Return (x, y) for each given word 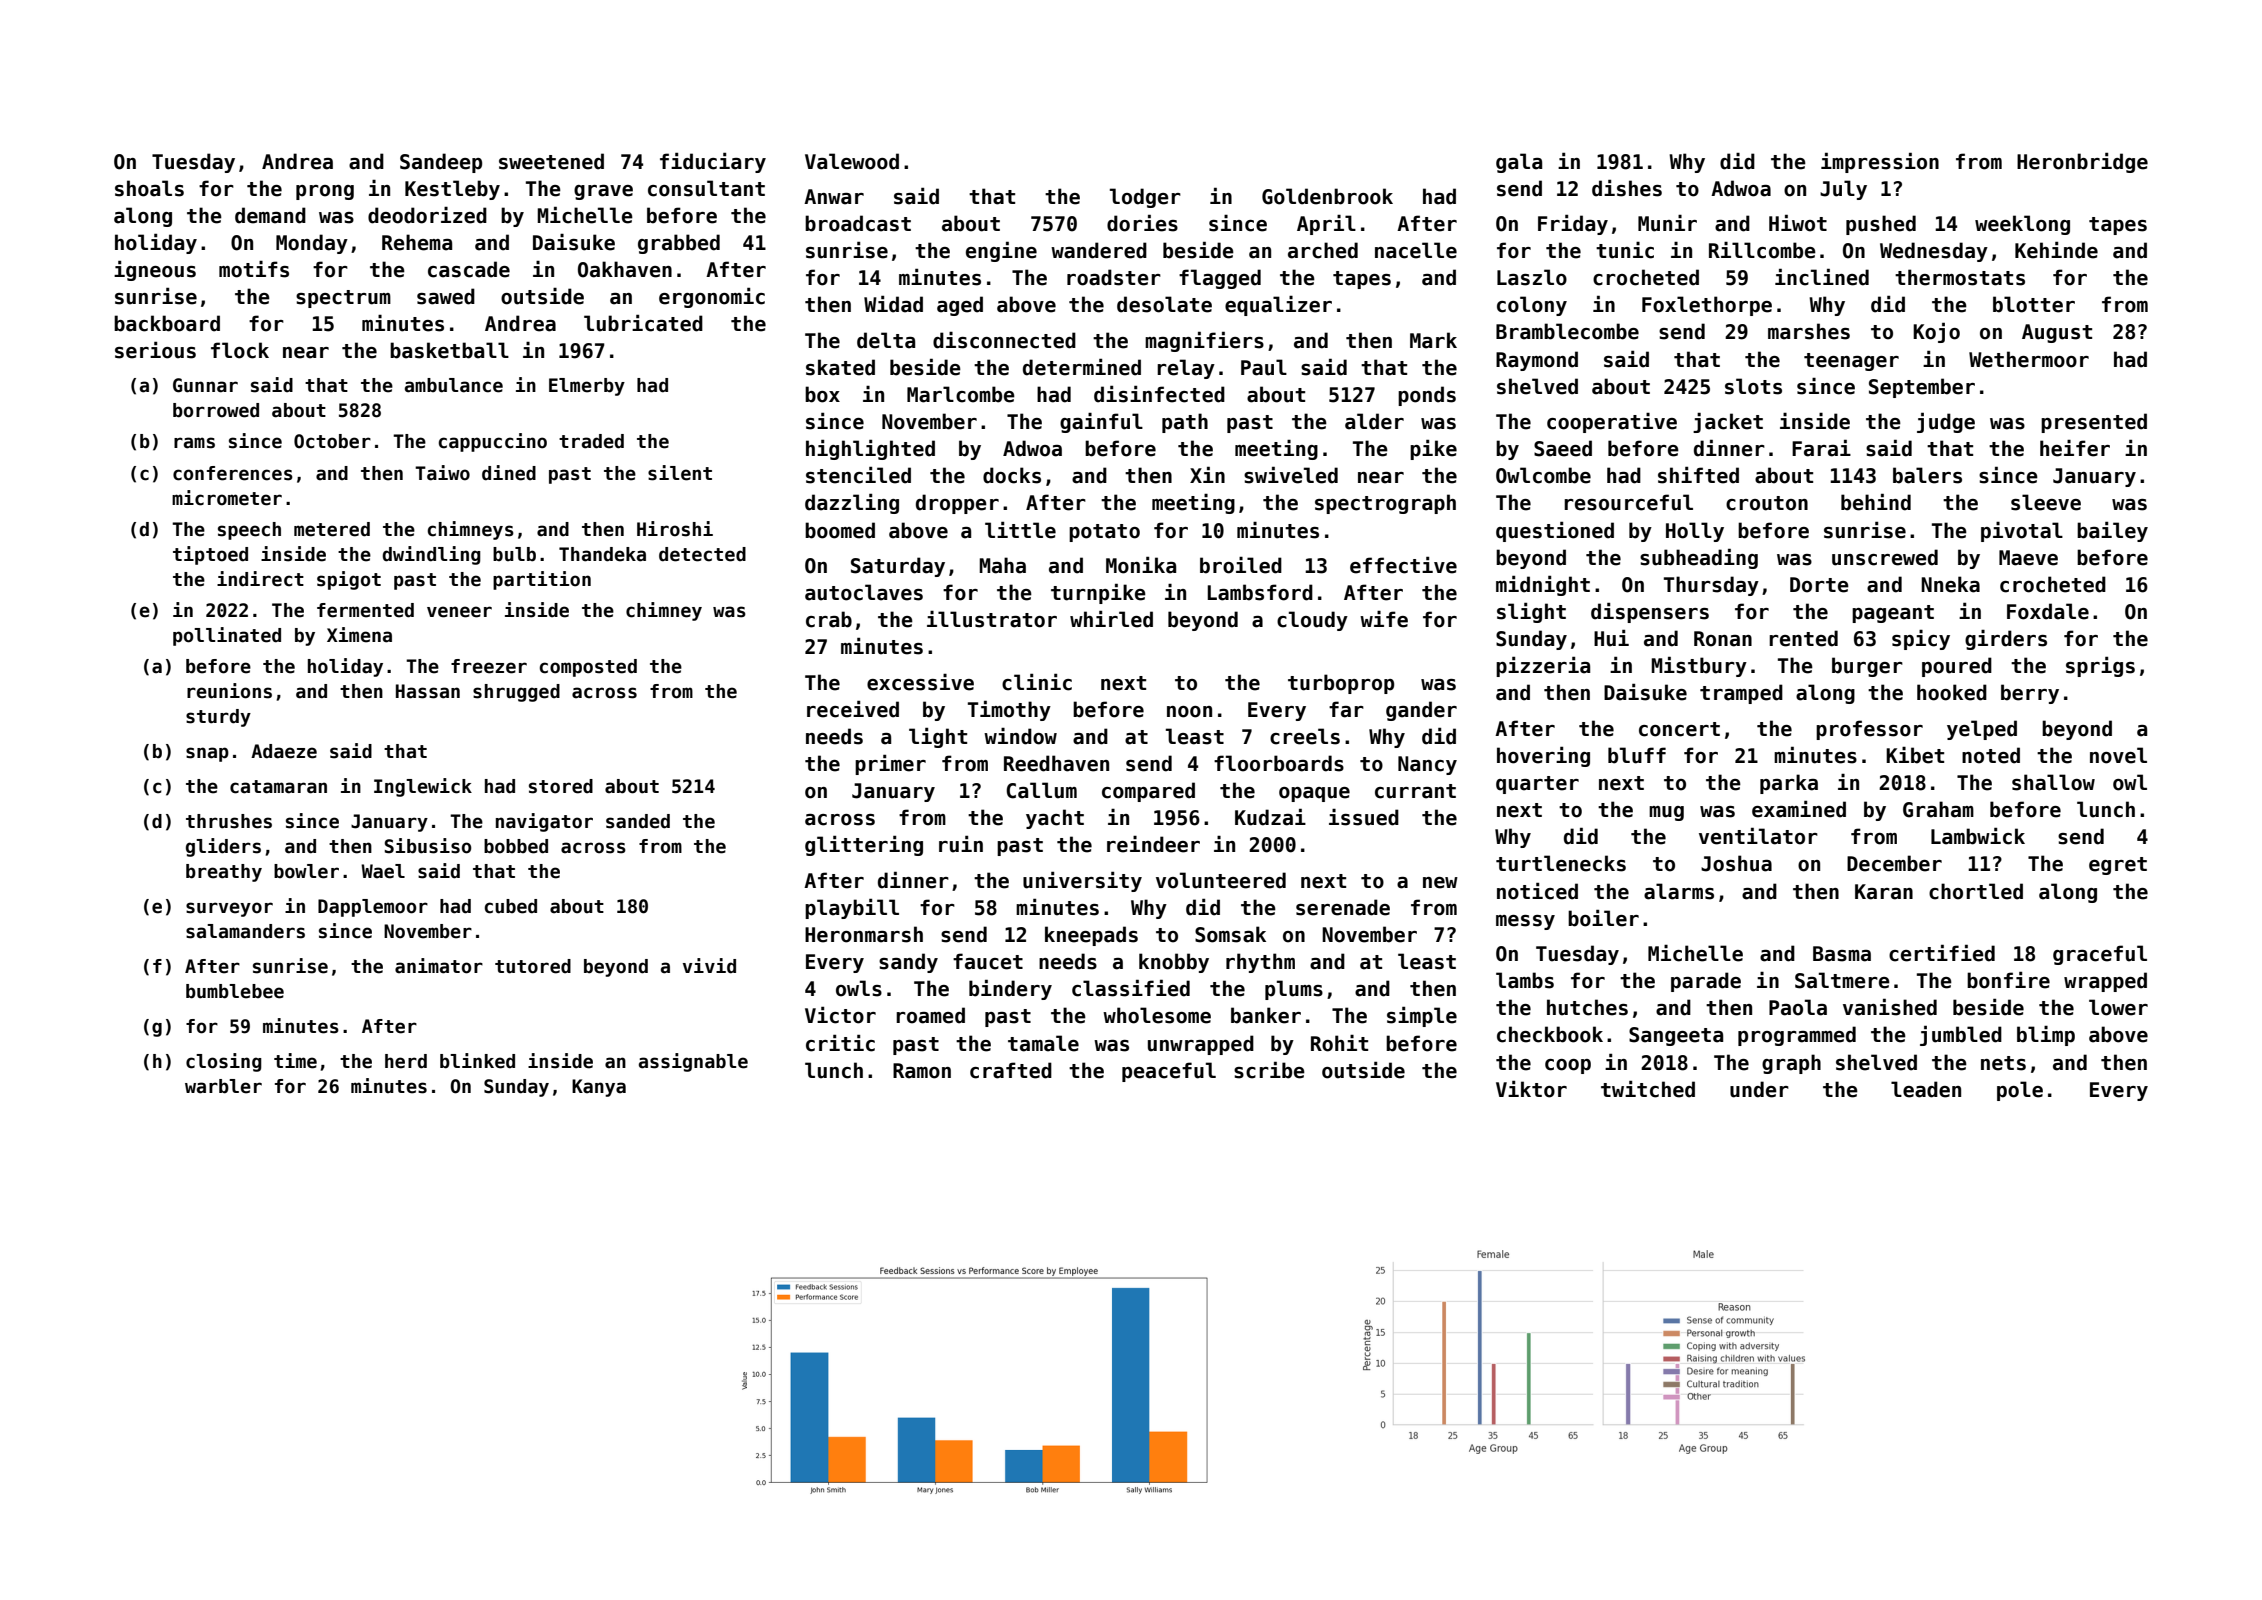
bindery (1010, 989)
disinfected (1159, 394)
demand (270, 215)
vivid (709, 966)
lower (2118, 1007)
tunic (1625, 250)
